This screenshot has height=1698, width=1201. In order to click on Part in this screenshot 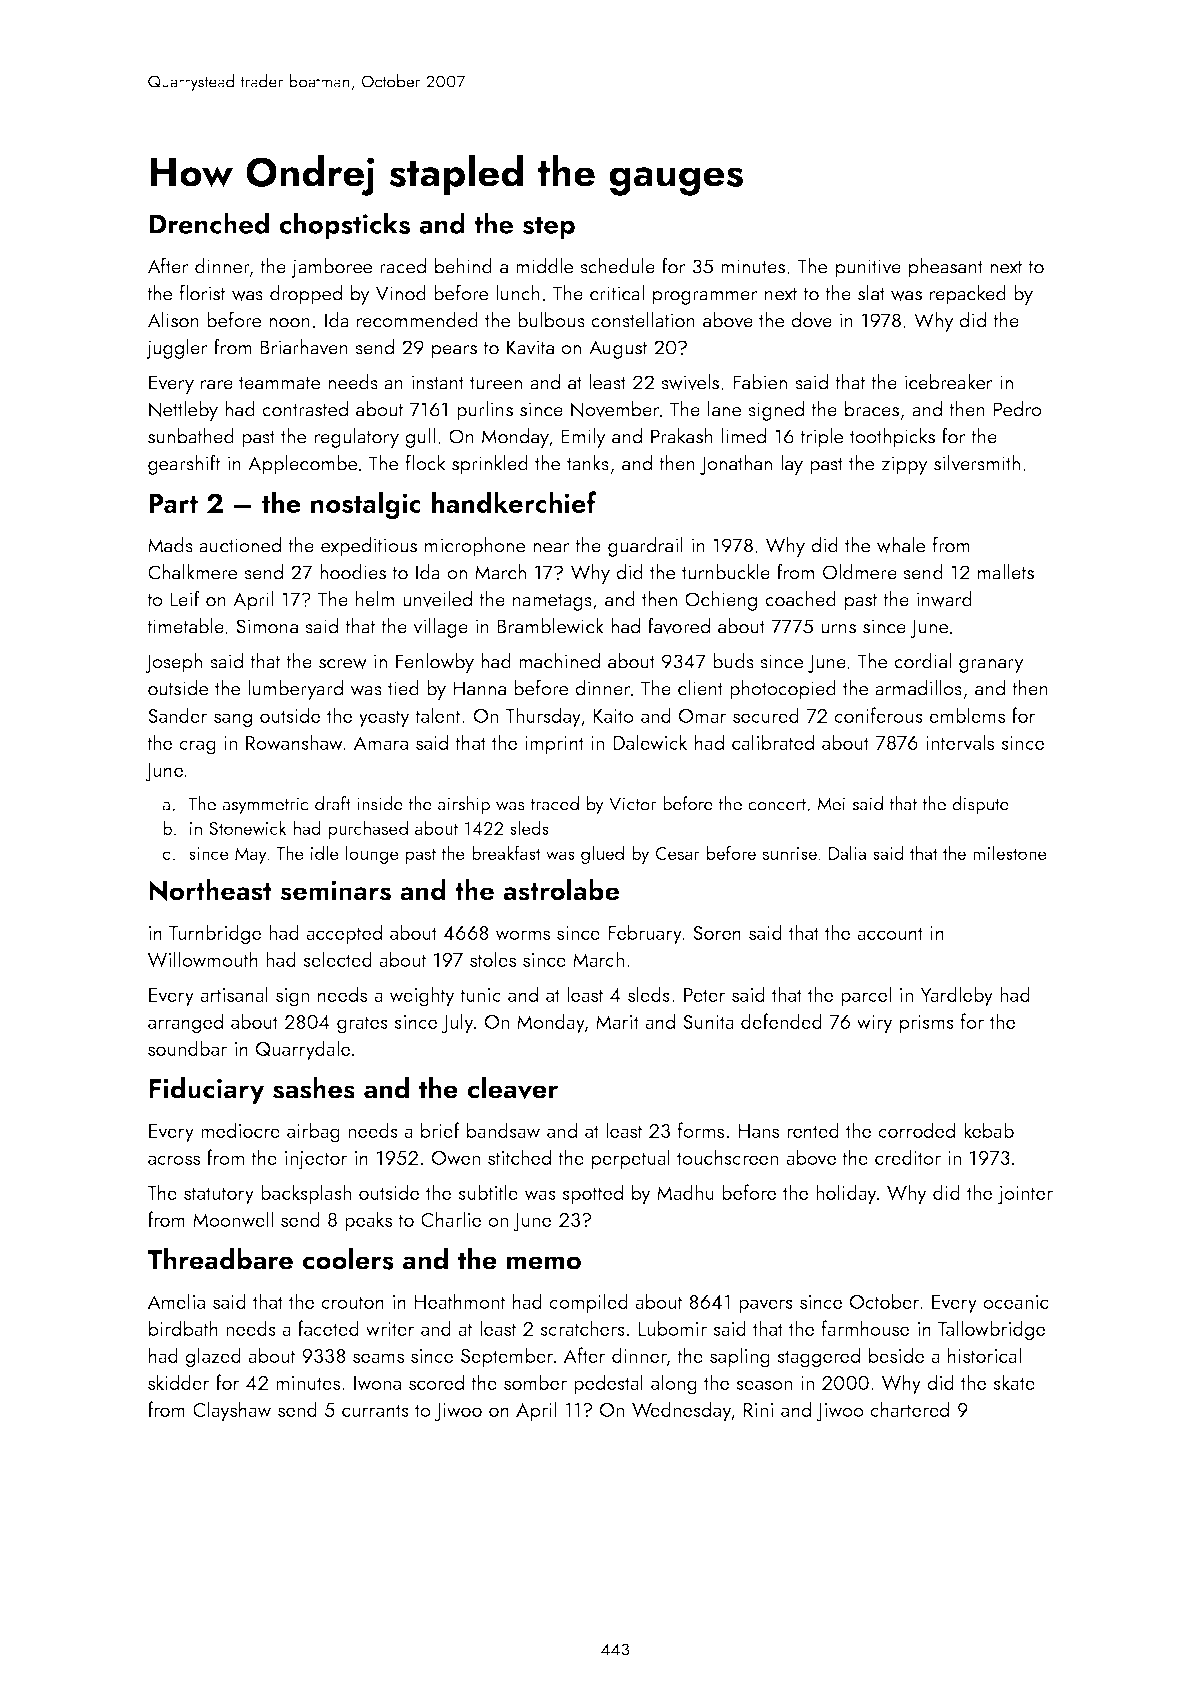, I will do `click(173, 503)`.
